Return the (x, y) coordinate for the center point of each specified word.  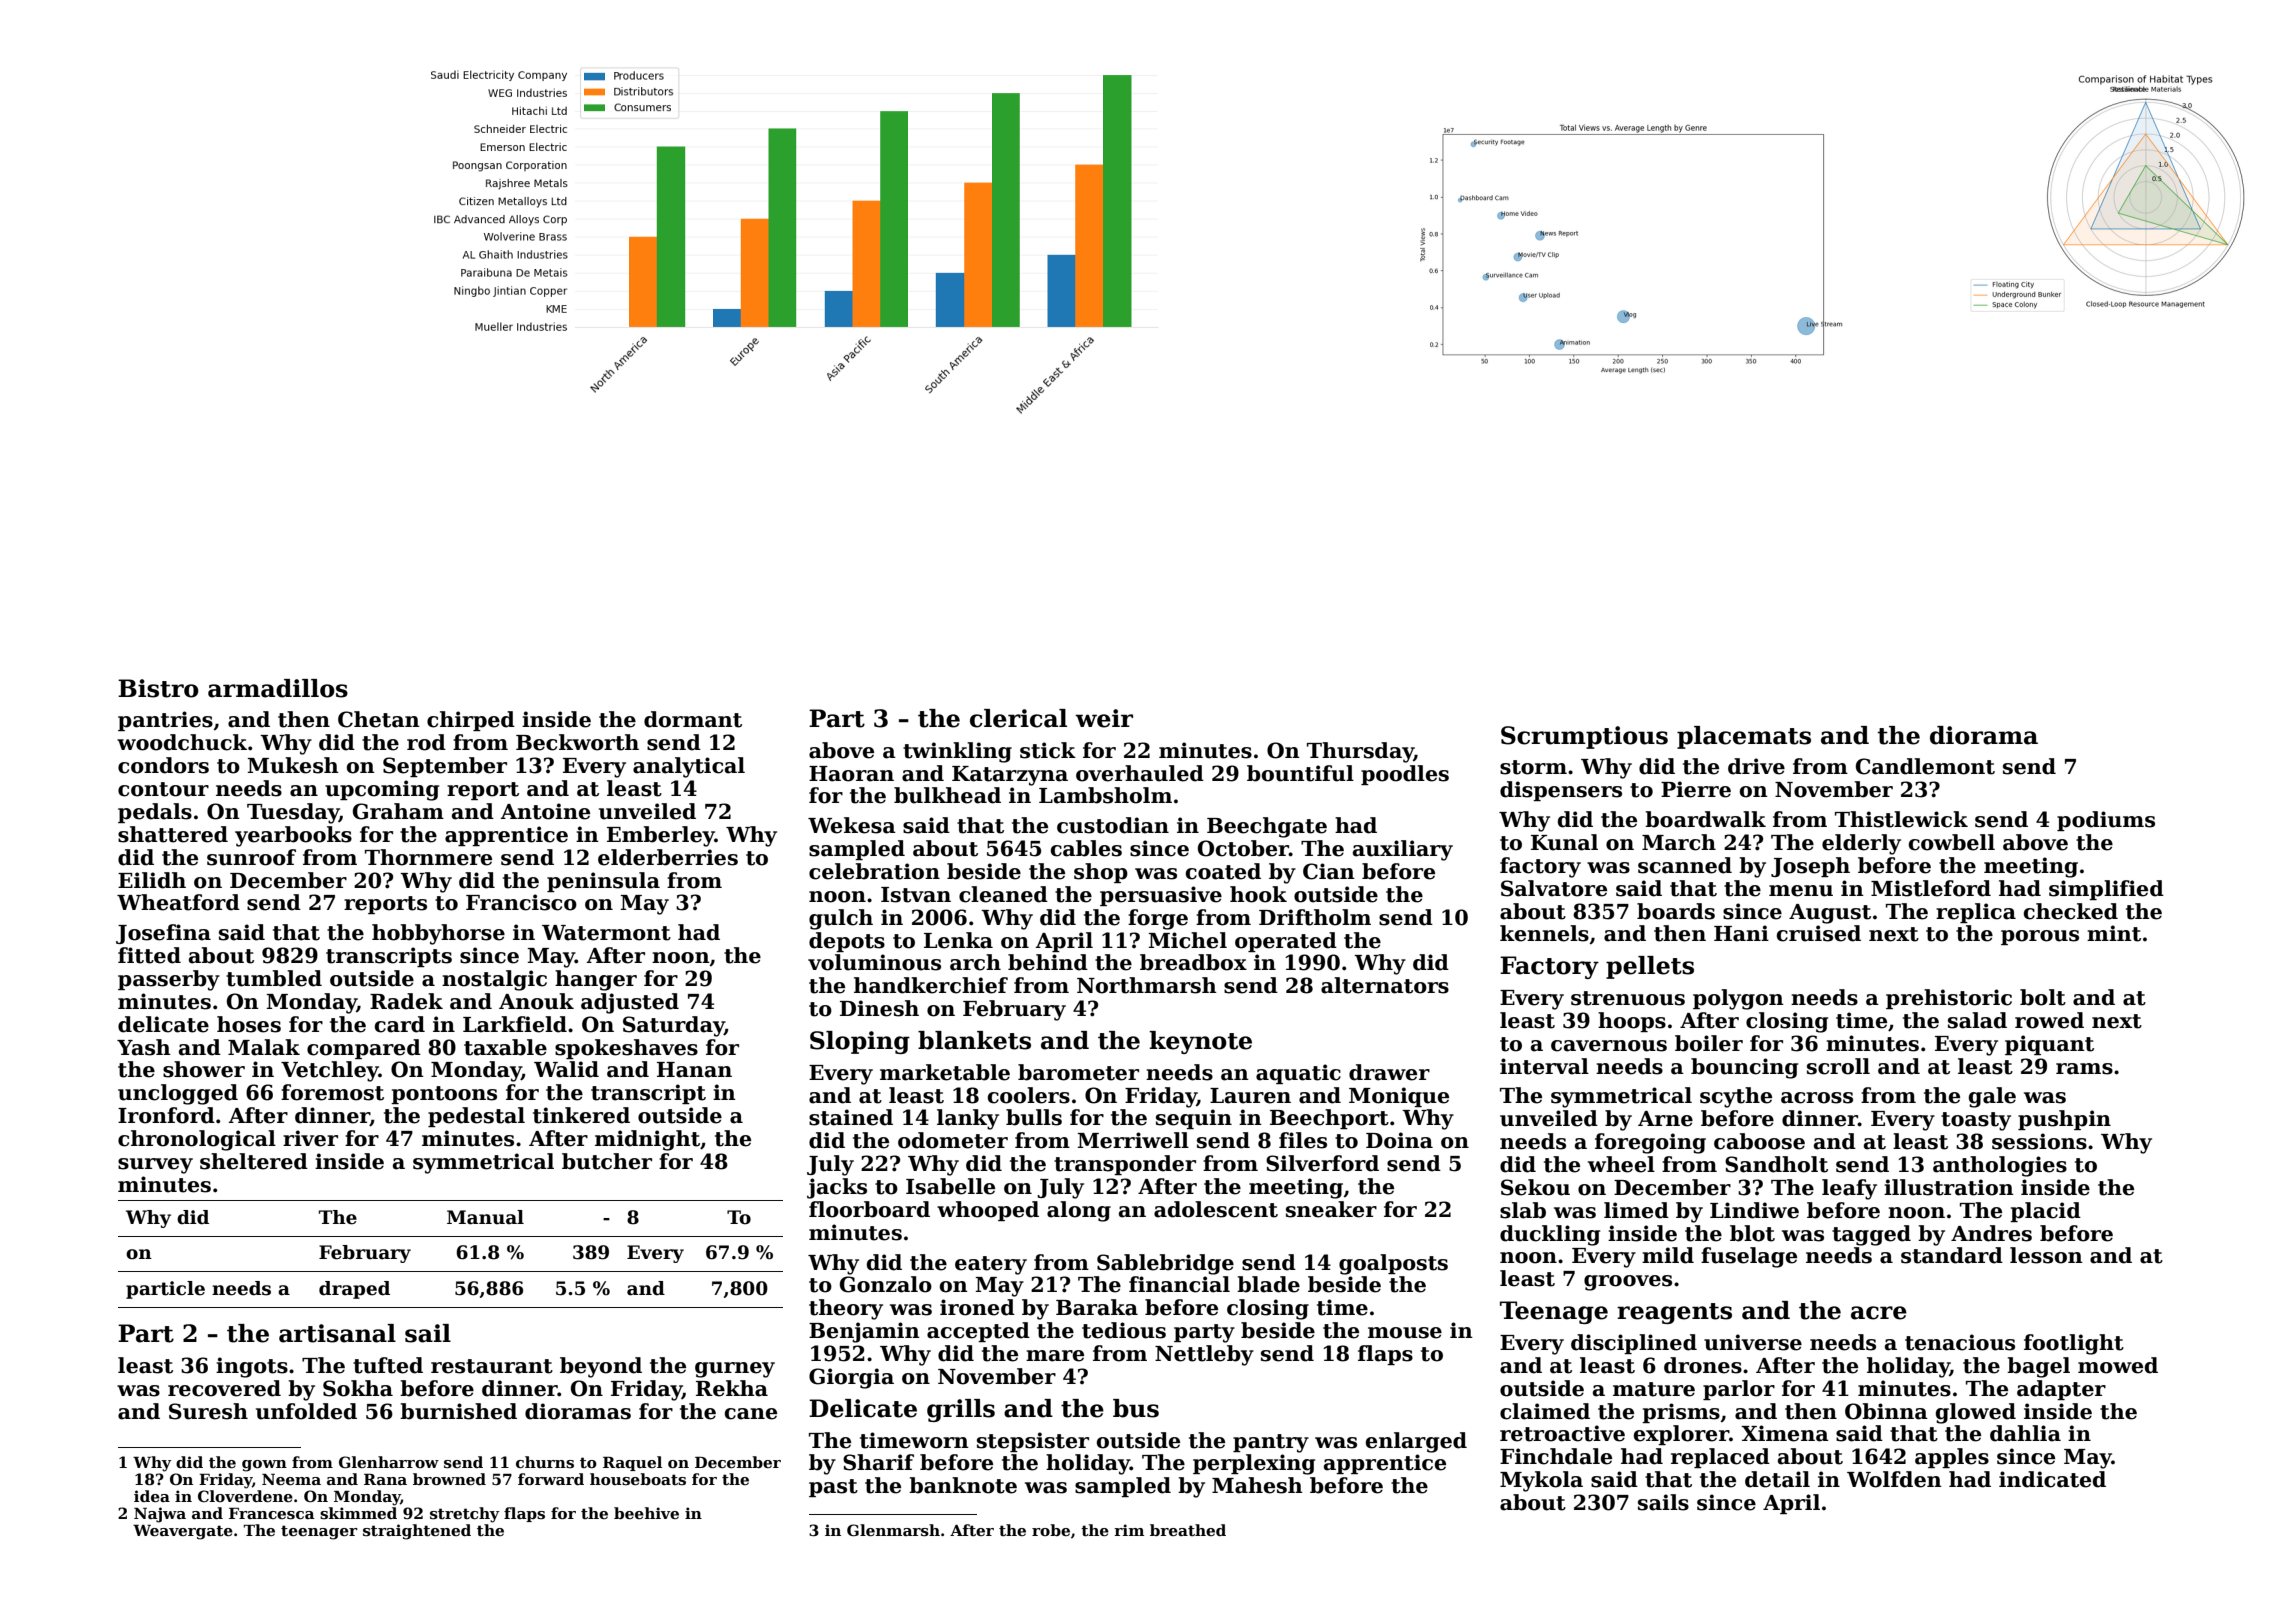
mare (1055, 1356)
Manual (485, 1217)
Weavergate (183, 1532)
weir (1104, 718)
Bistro (158, 688)
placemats (1744, 737)
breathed (1188, 1530)
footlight (2074, 1344)
